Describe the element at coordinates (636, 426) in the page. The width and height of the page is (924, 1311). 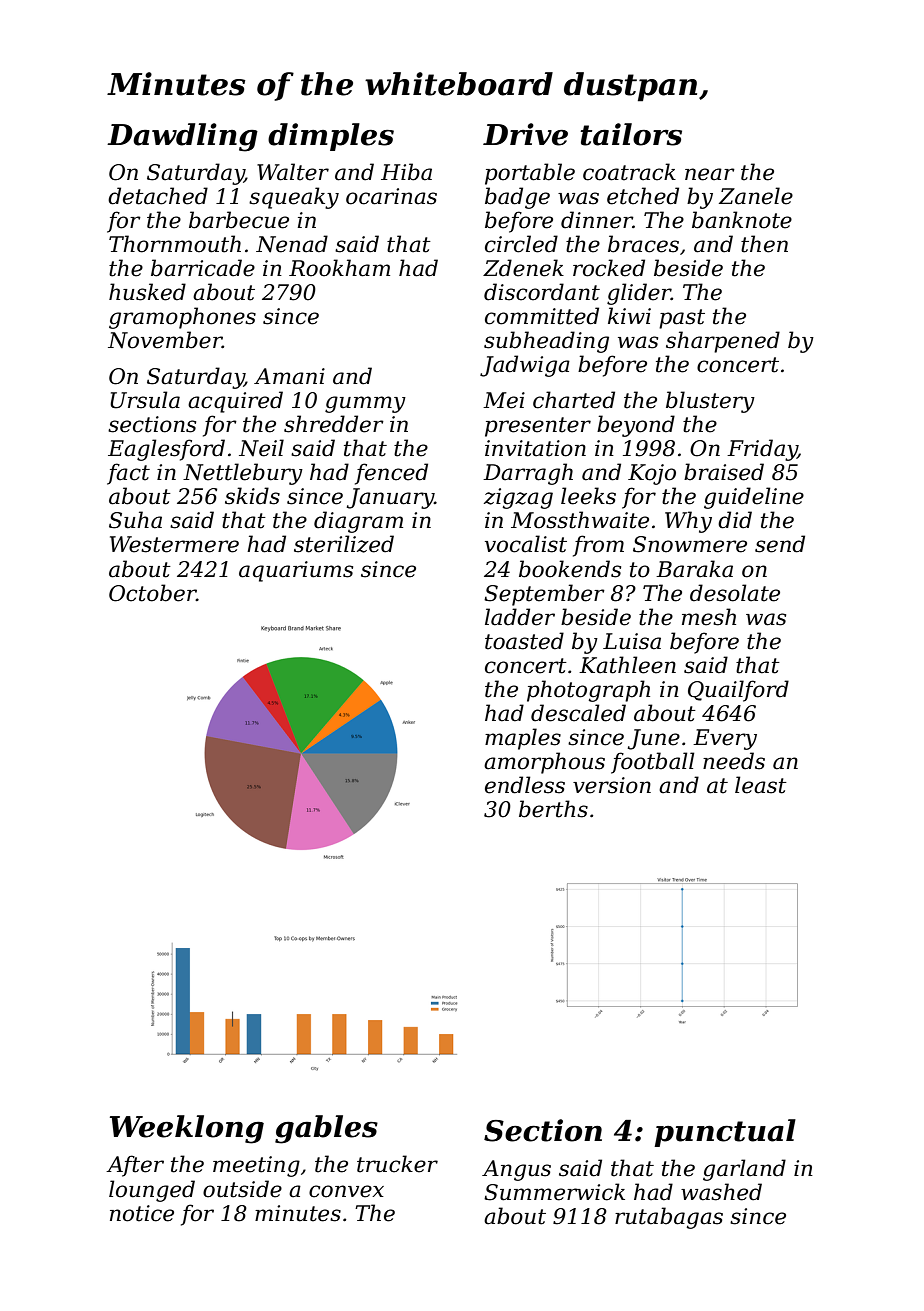
I see `beyond` at that location.
